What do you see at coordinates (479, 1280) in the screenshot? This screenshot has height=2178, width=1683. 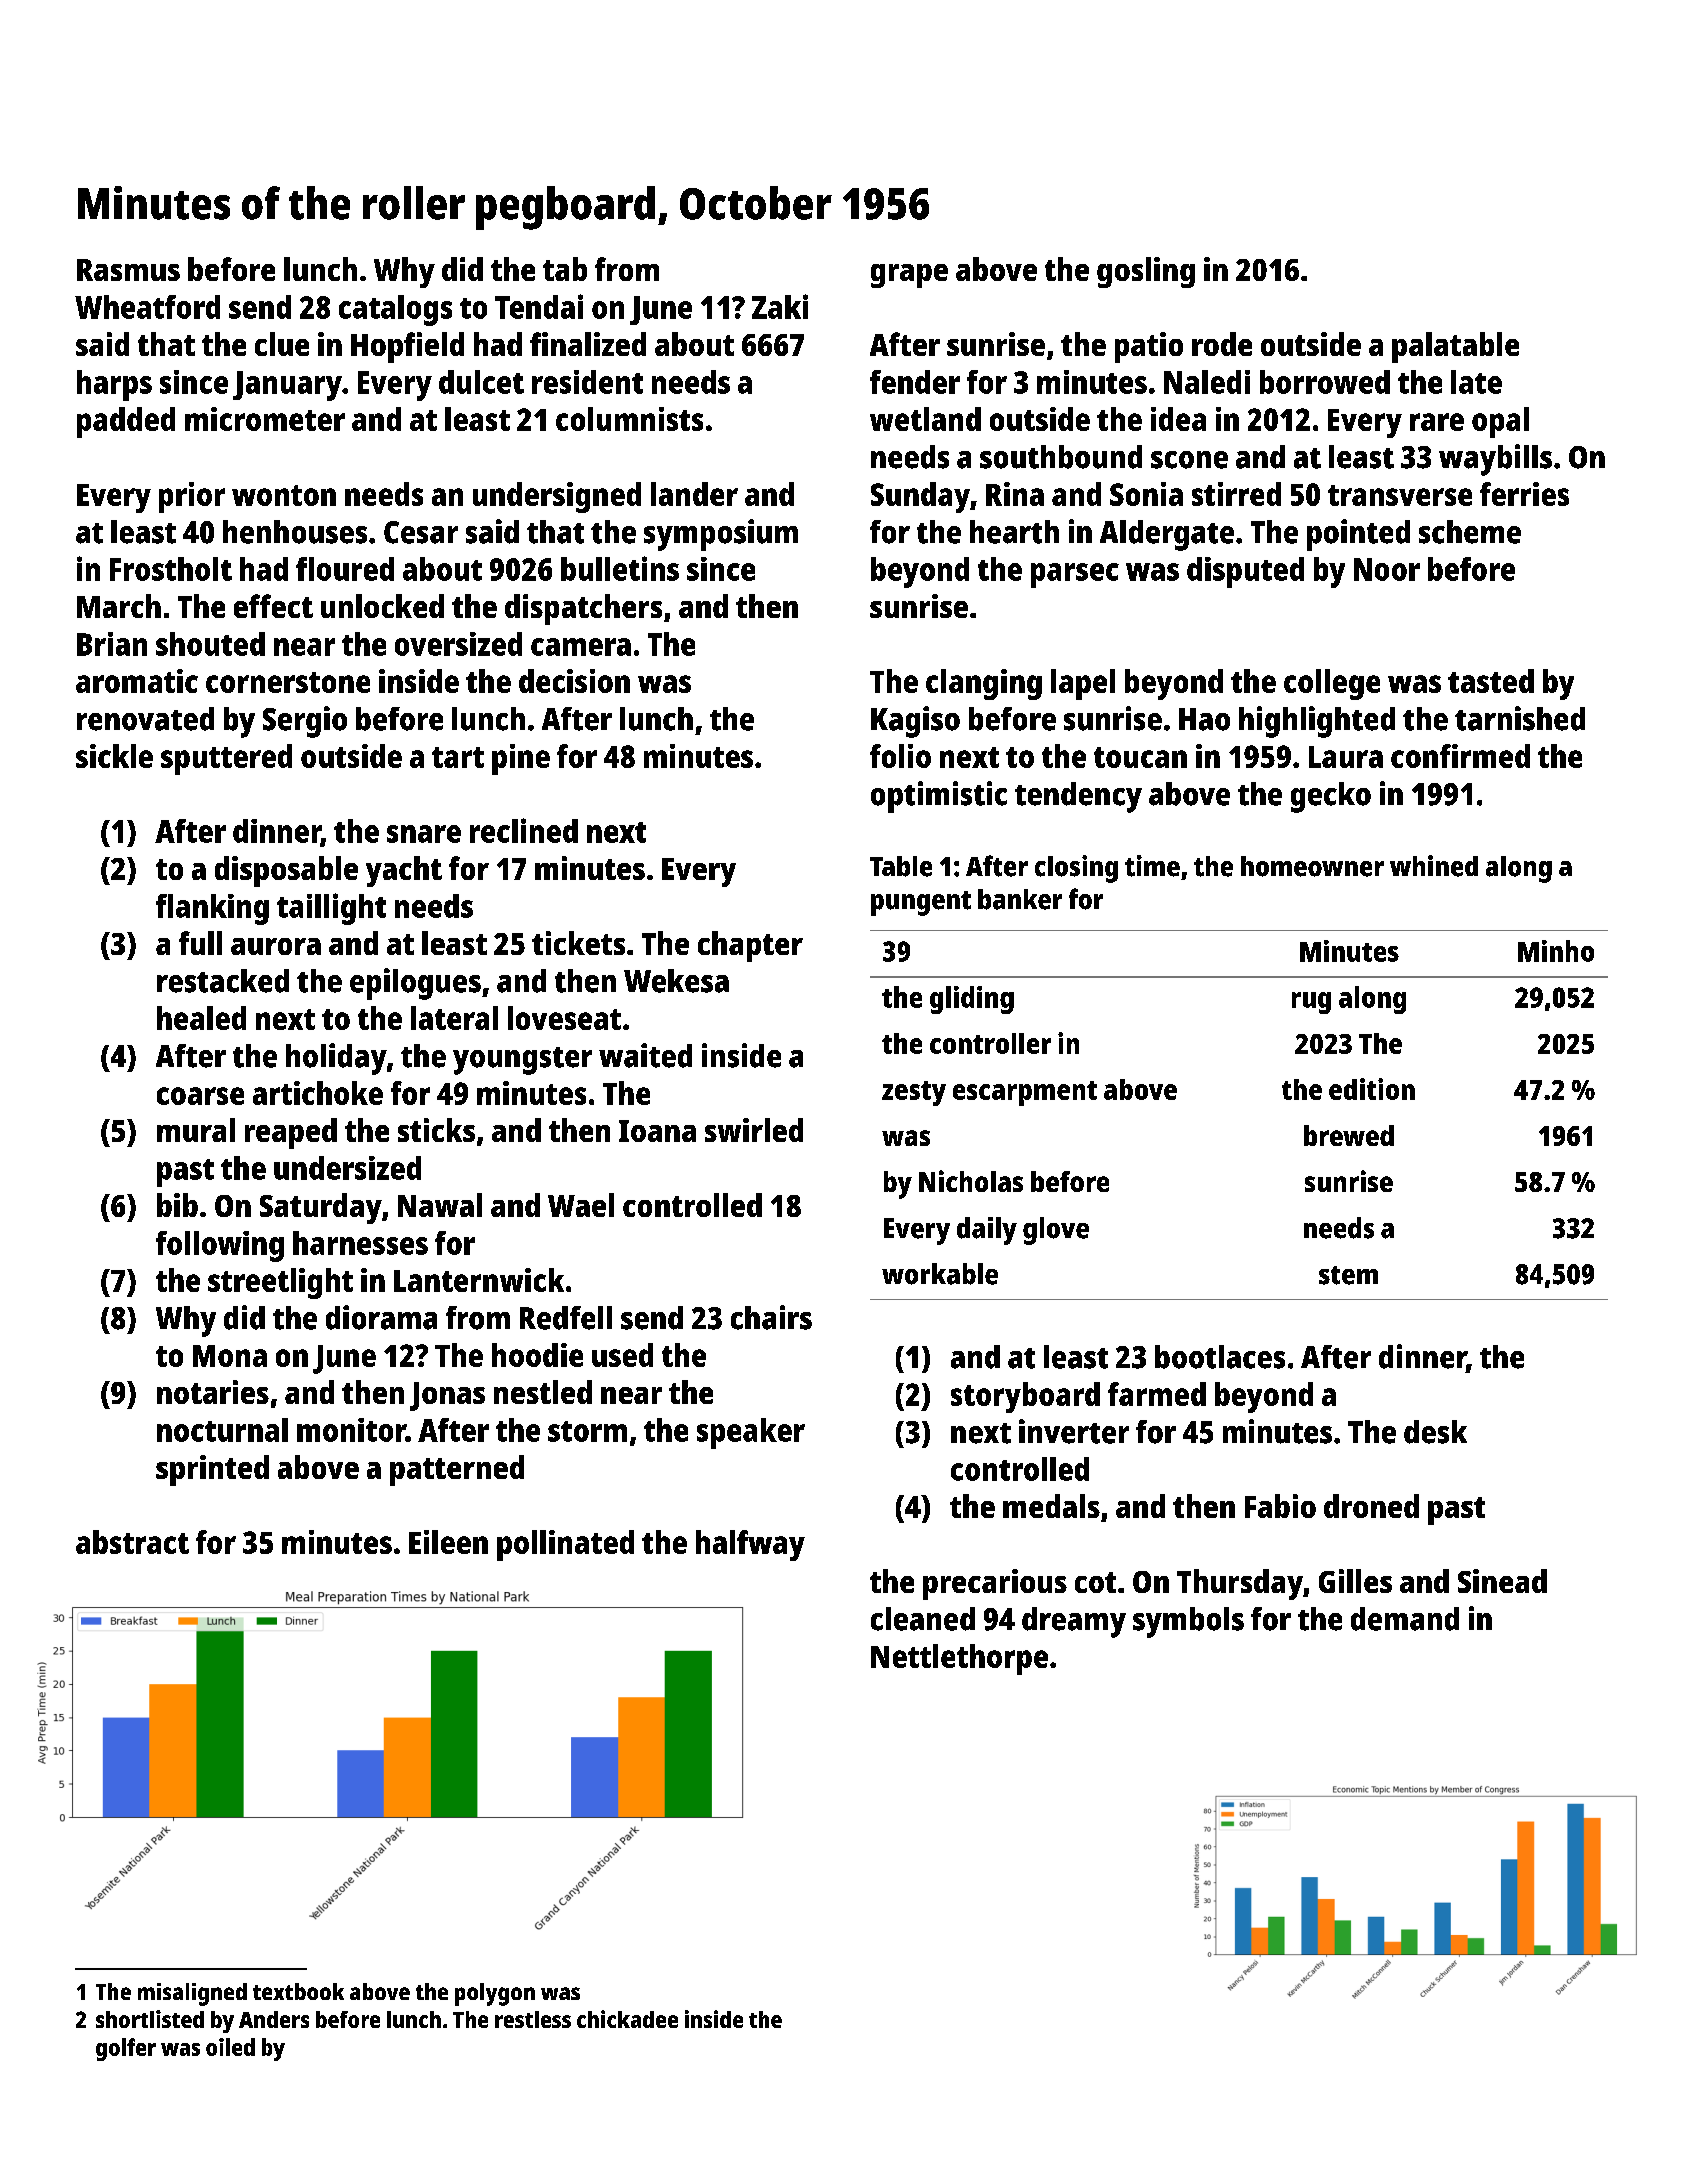 I see `Lanternwick` at bounding box center [479, 1280].
